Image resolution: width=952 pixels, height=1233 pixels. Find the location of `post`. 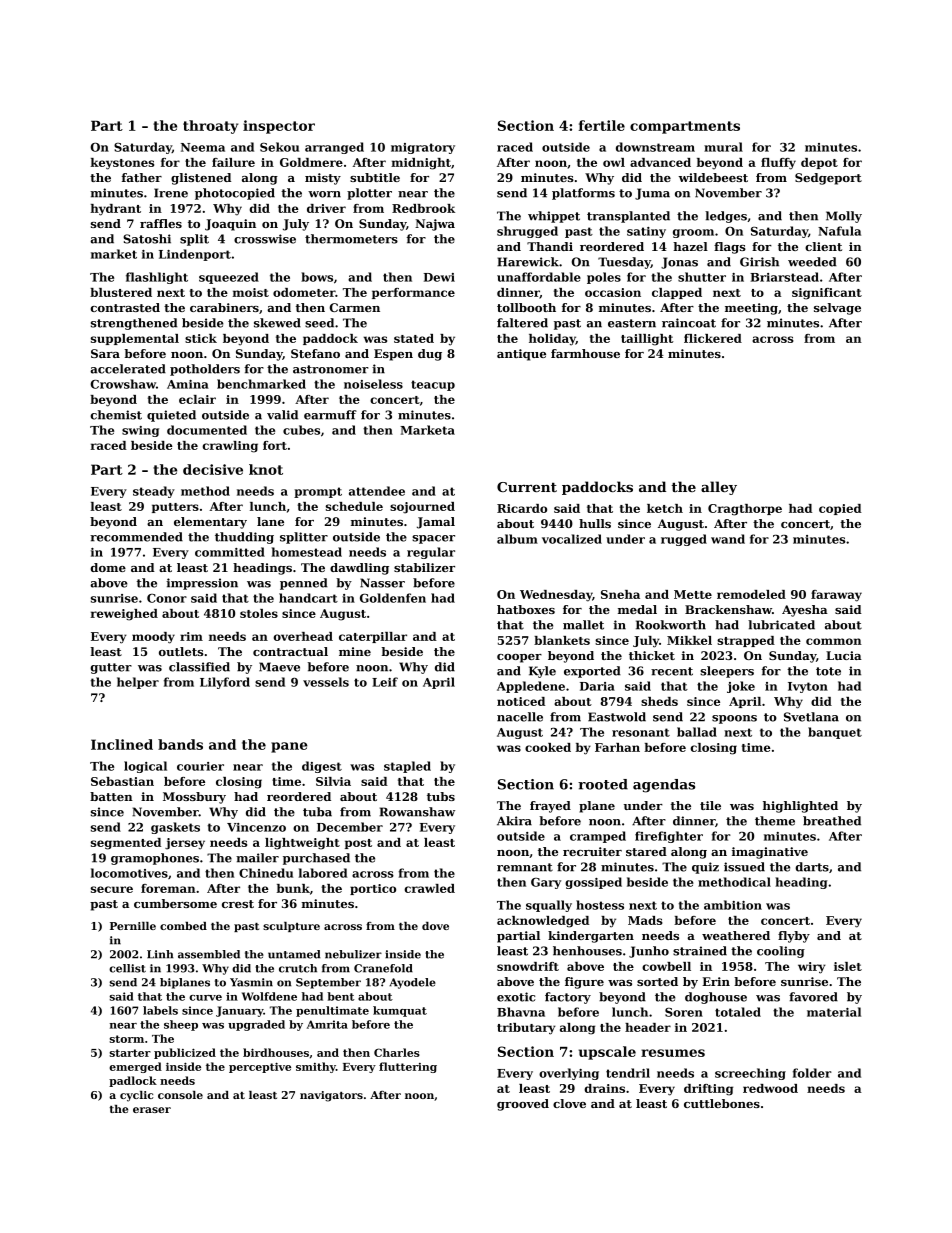

post is located at coordinates (358, 844).
